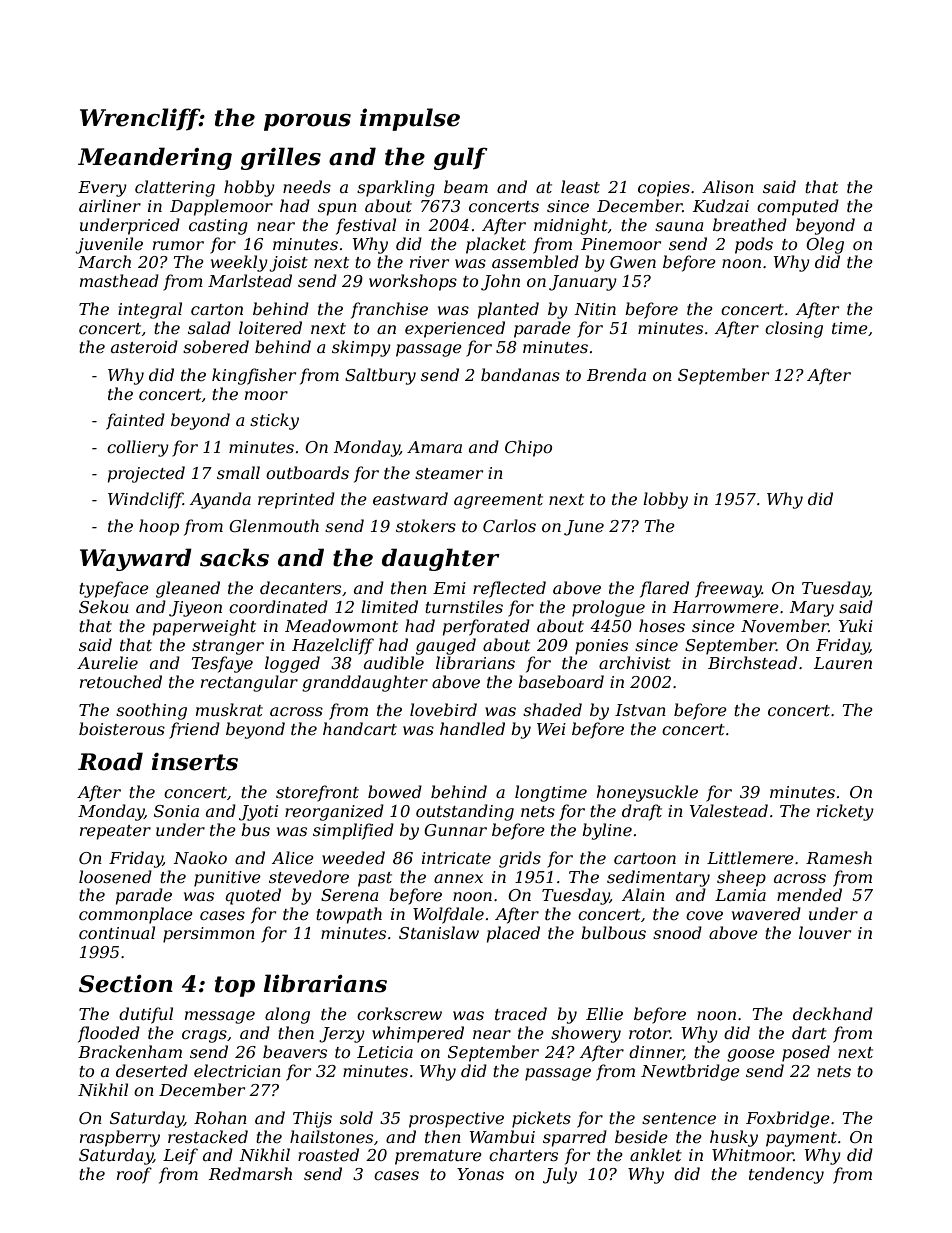 Image resolution: width=952 pixels, height=1233 pixels. What do you see at coordinates (825, 245) in the image?
I see `Oleg` at bounding box center [825, 245].
